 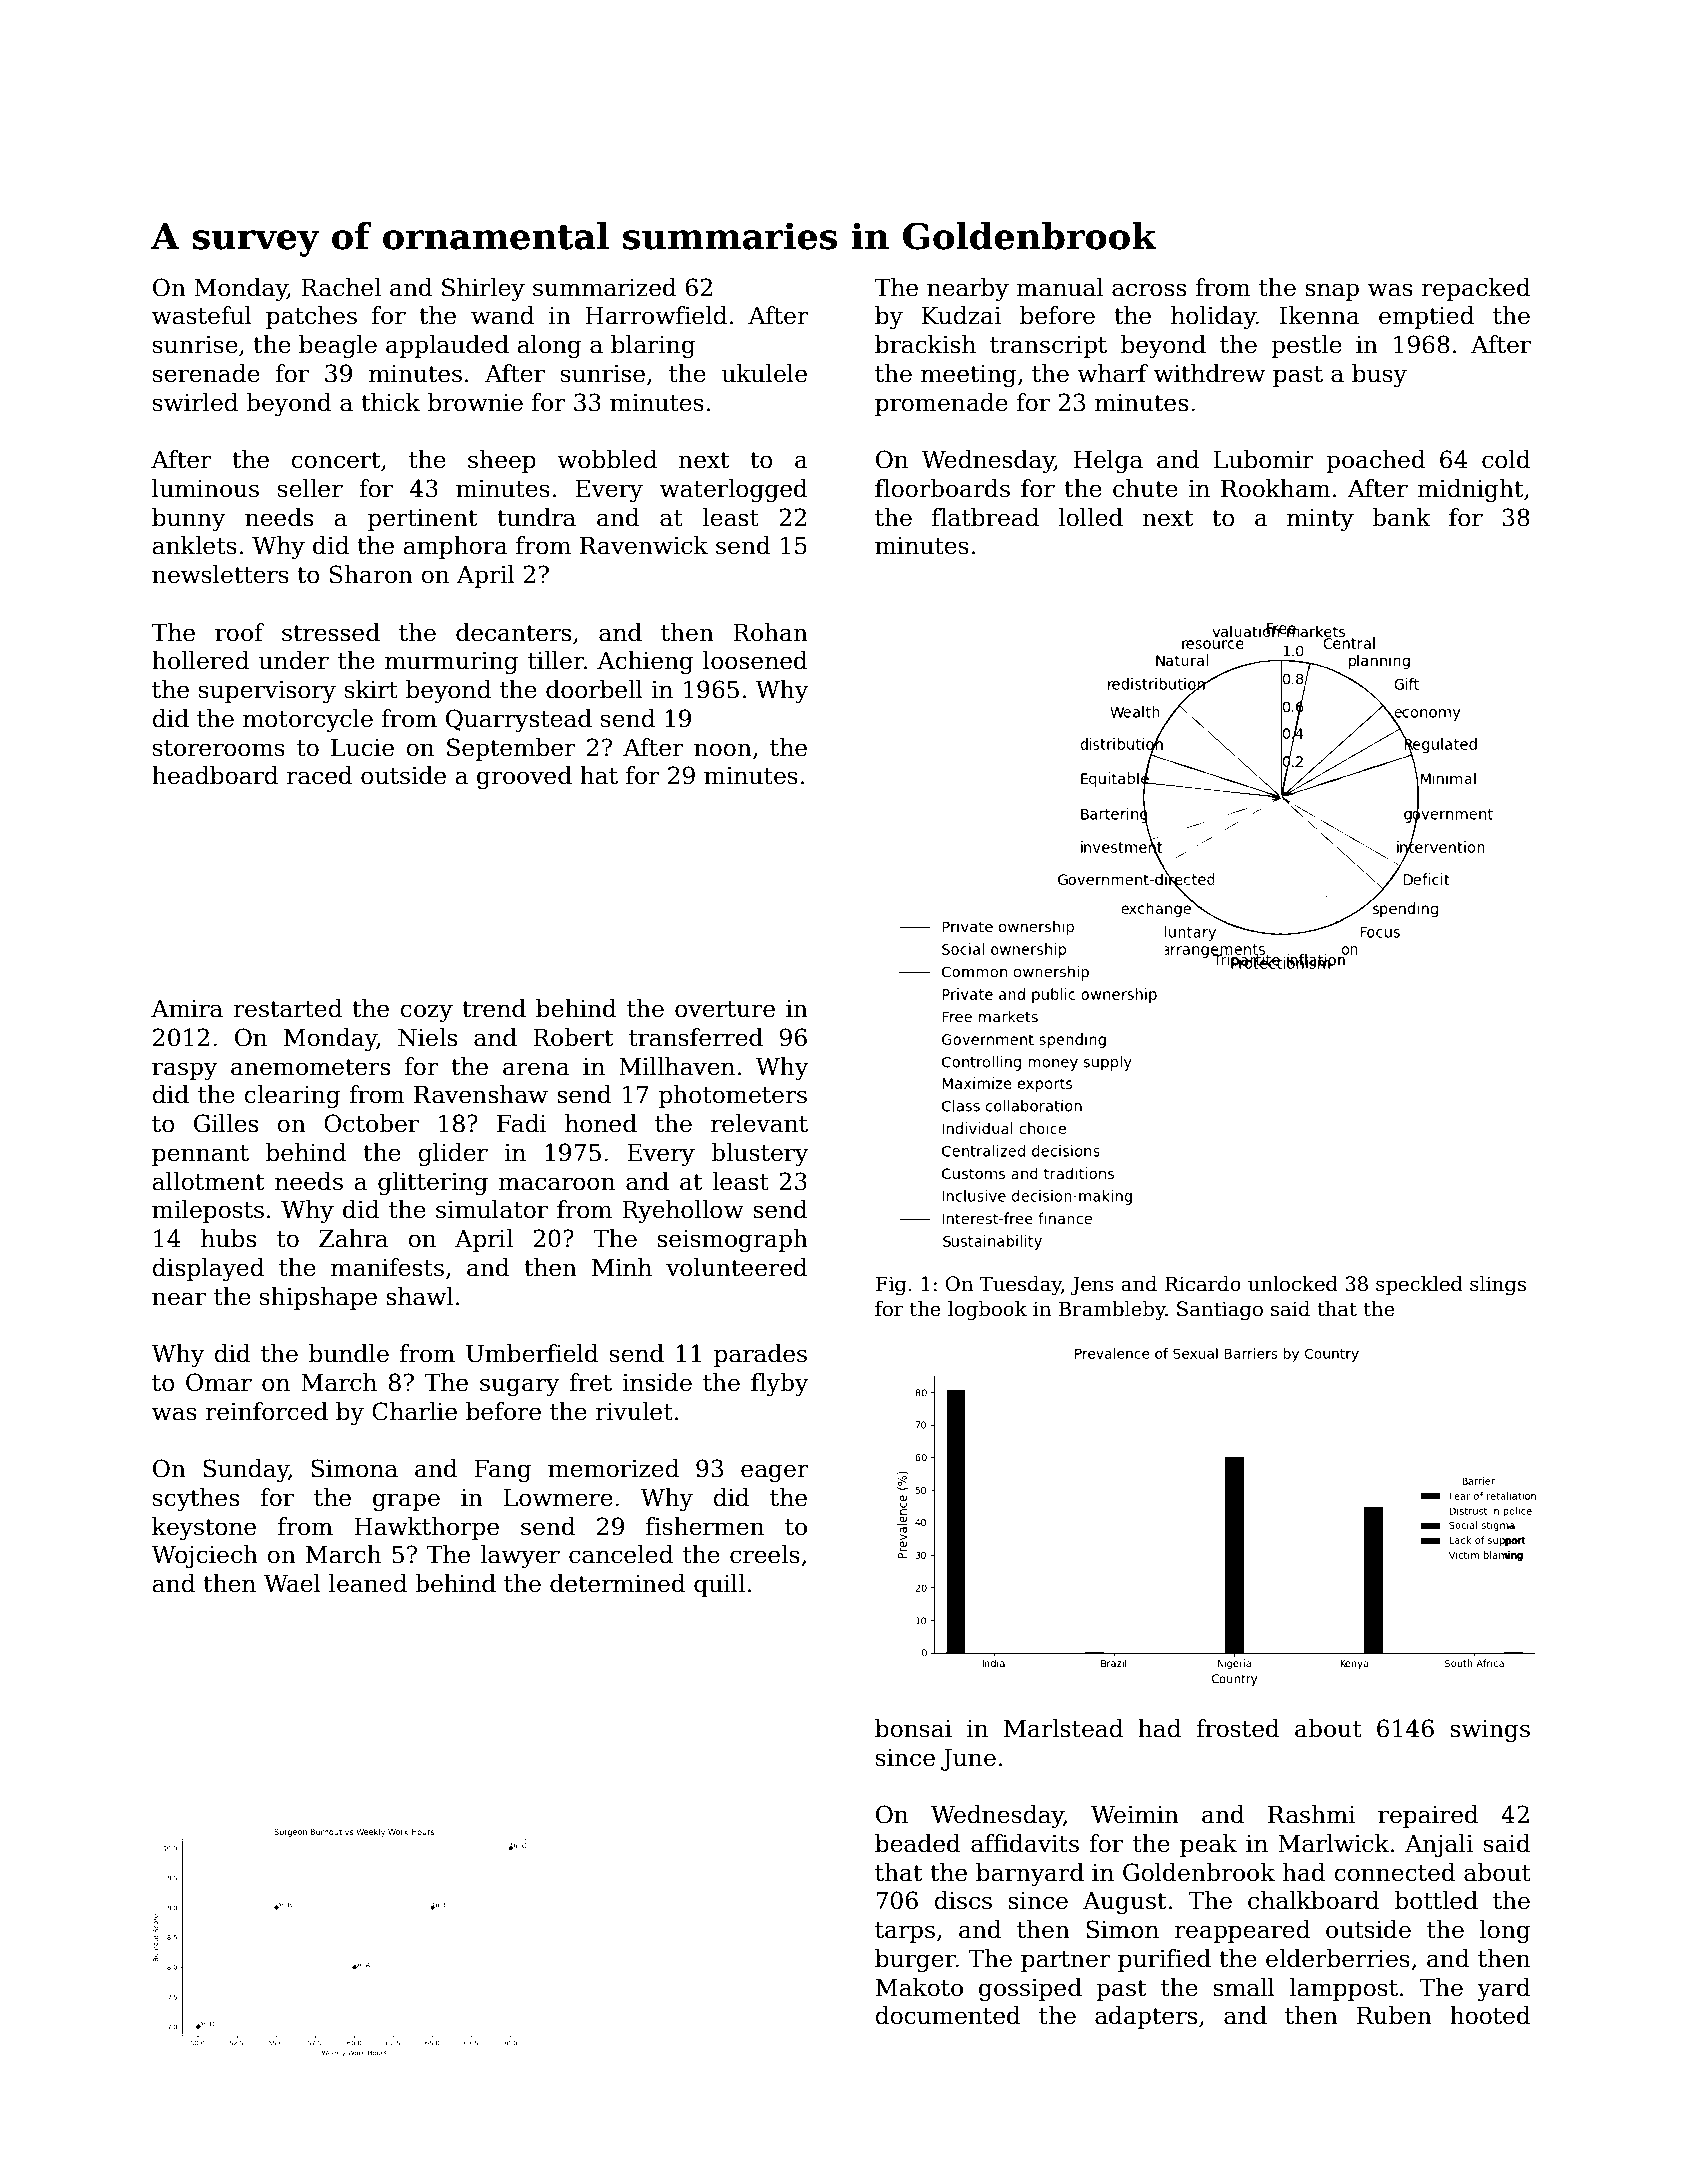 What do you see at coordinates (1476, 289) in the image?
I see `repacked` at bounding box center [1476, 289].
